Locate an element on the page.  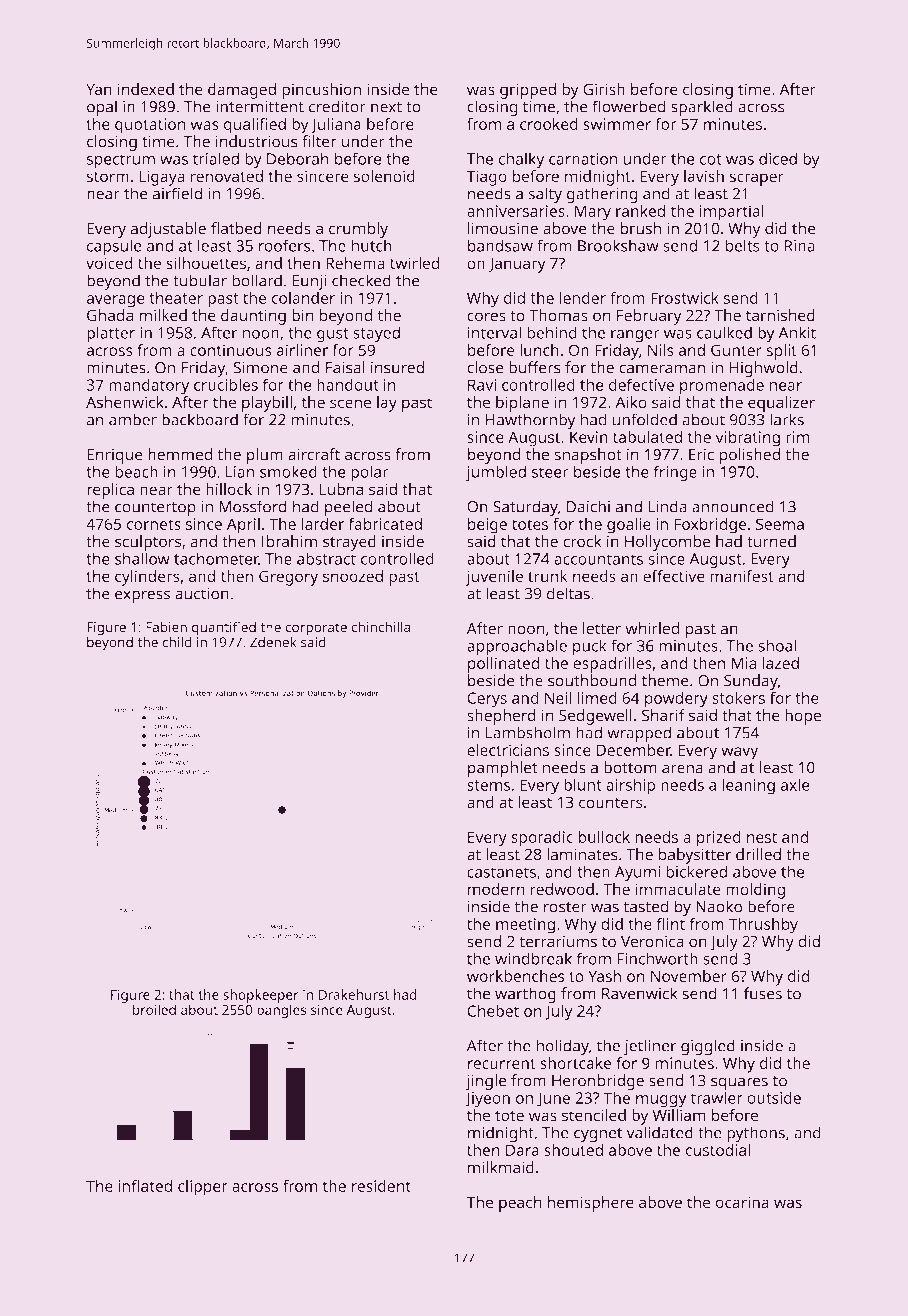
redwood is located at coordinates (562, 889).
